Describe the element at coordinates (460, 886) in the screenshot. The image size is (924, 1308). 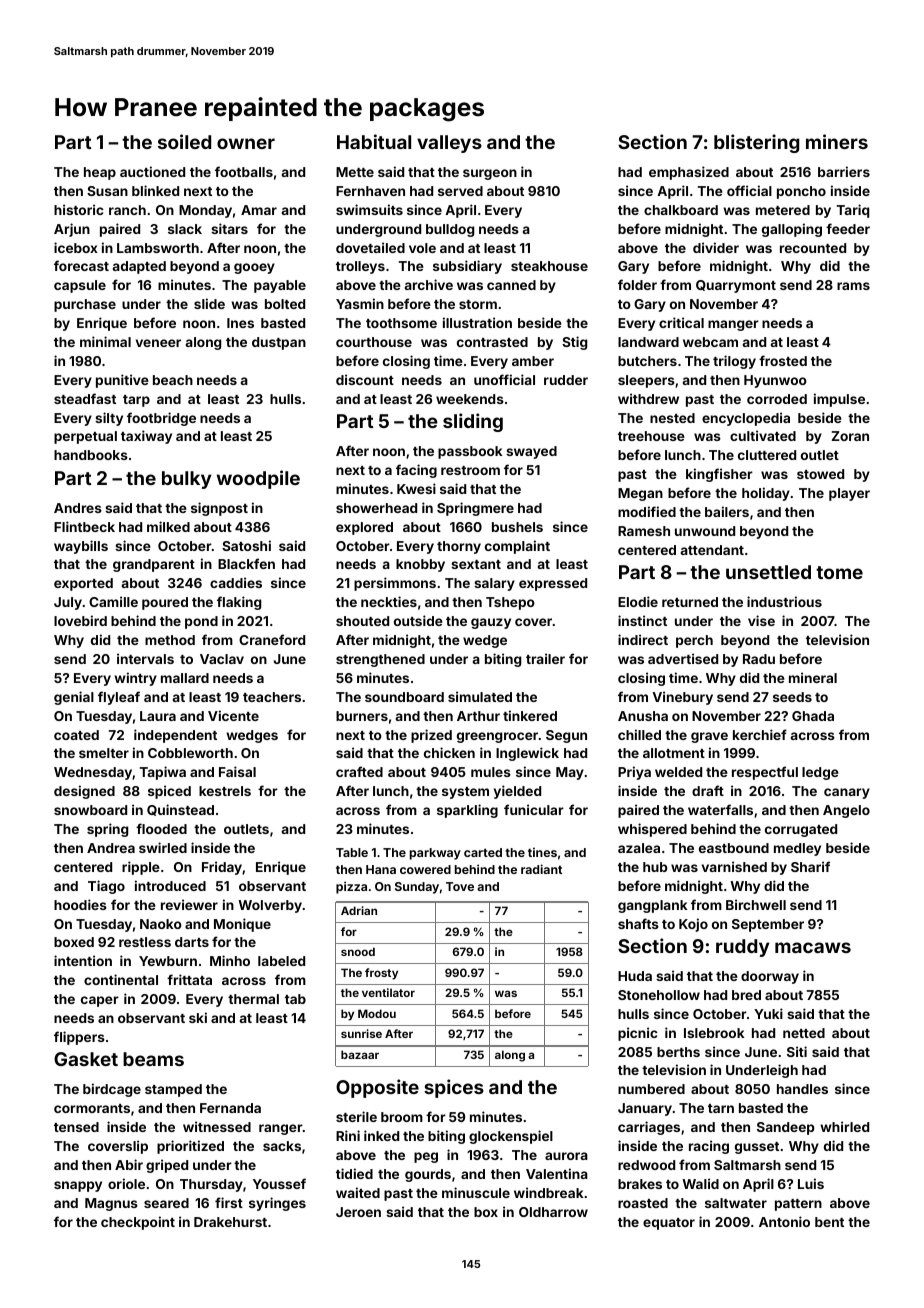
I see `Tove` at that location.
